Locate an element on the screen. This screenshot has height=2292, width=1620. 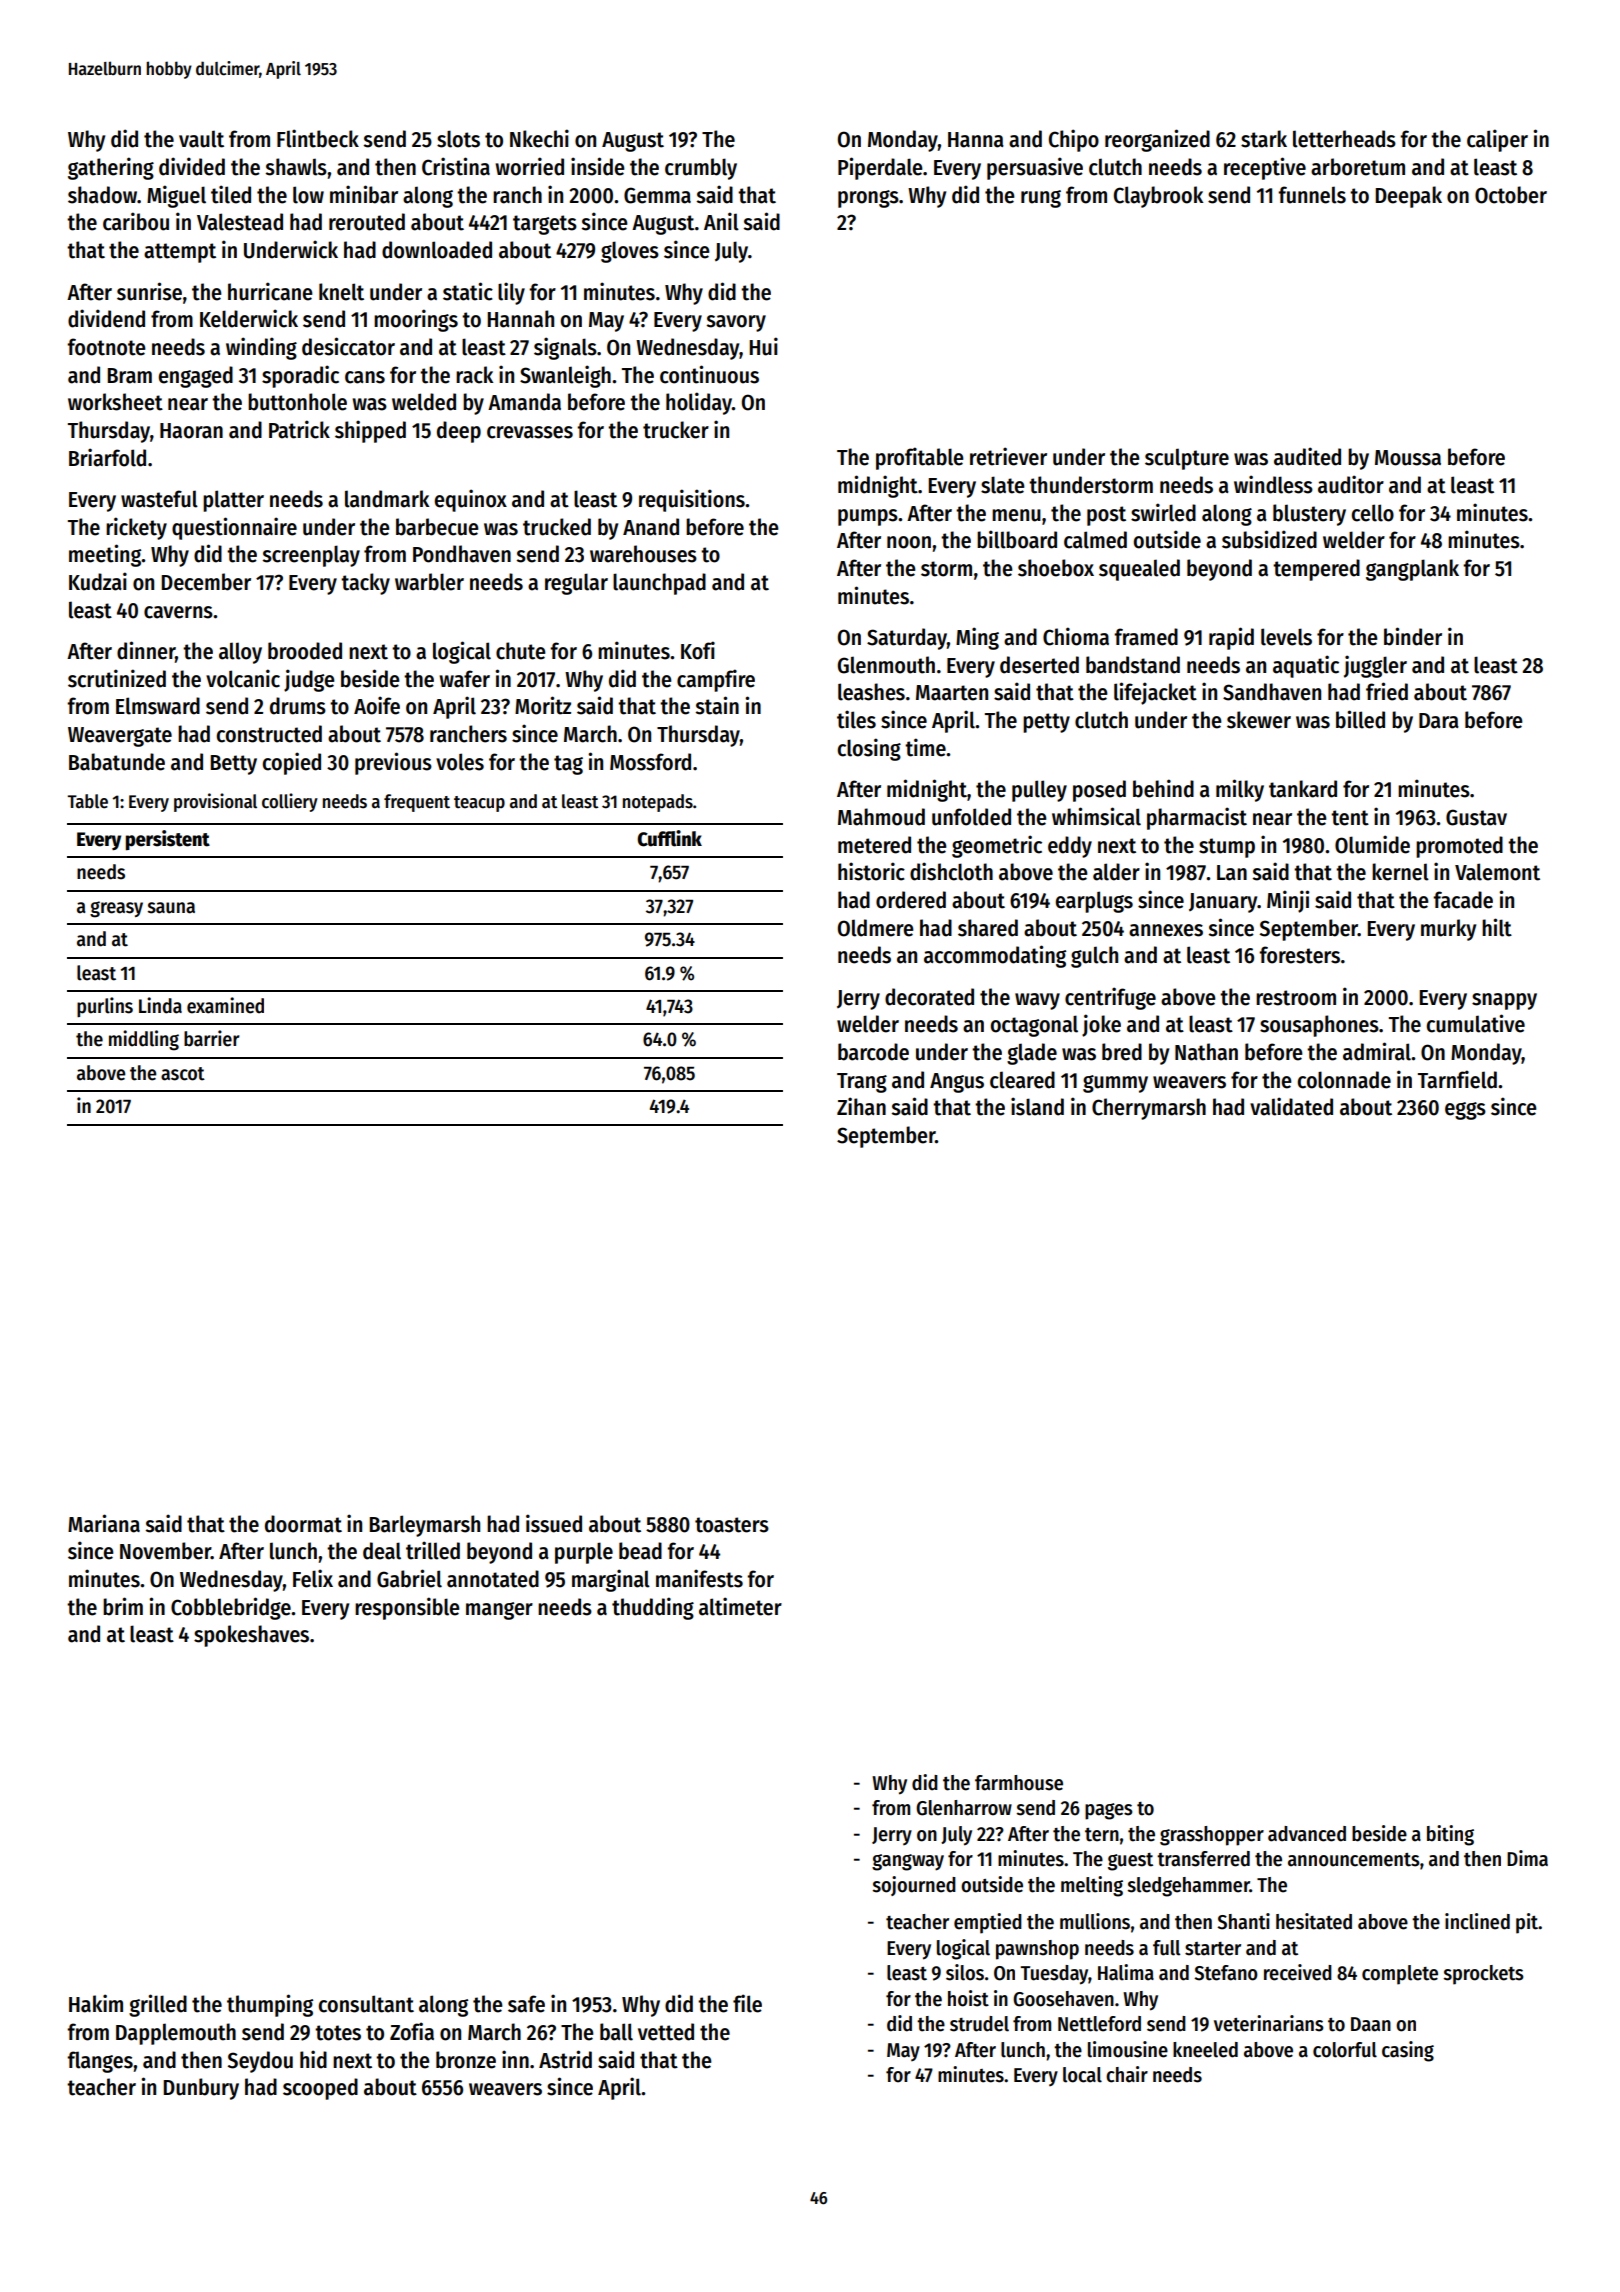
consultant is located at coordinates (366, 2004).
